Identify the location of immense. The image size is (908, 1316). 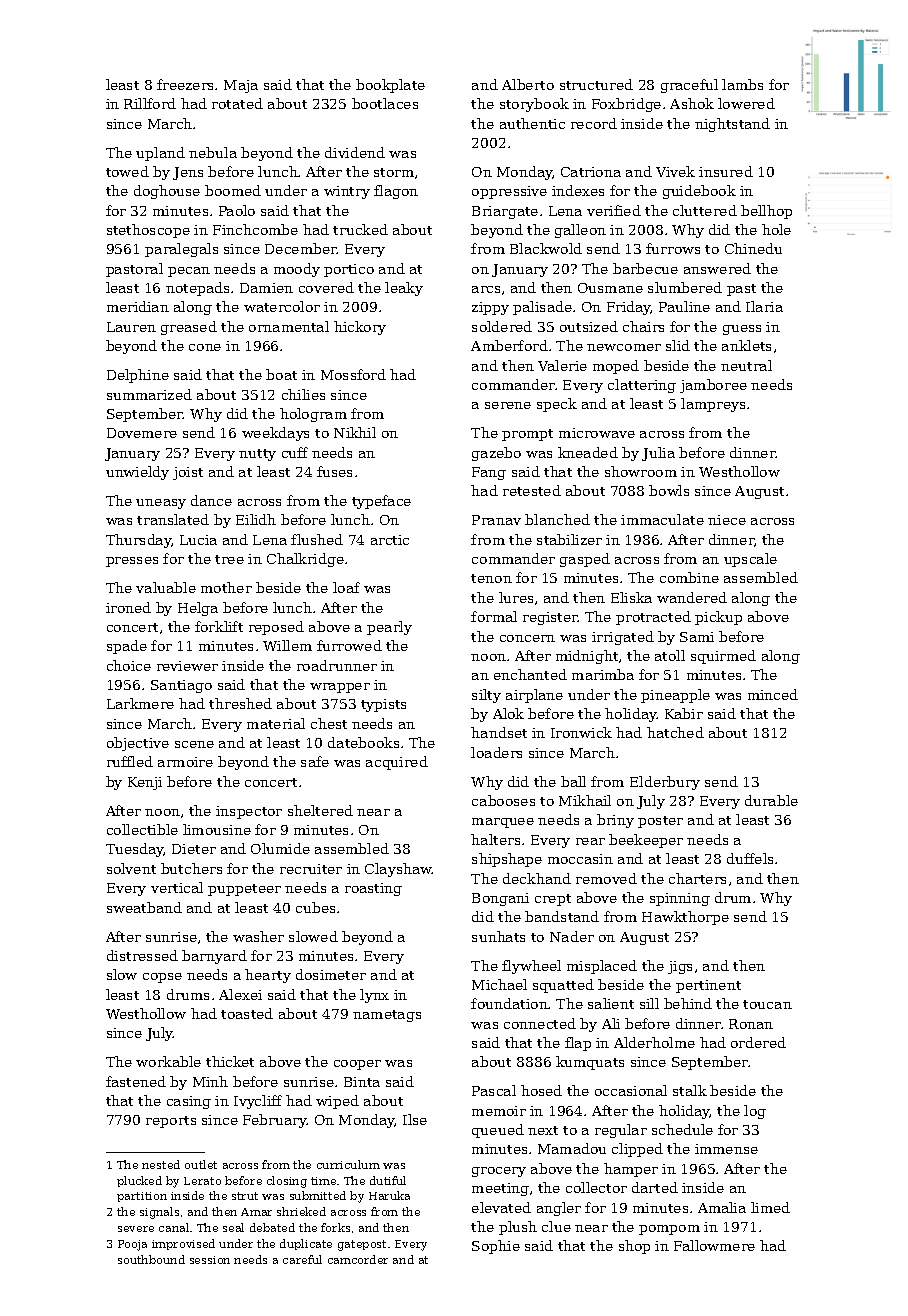
(726, 1149).
